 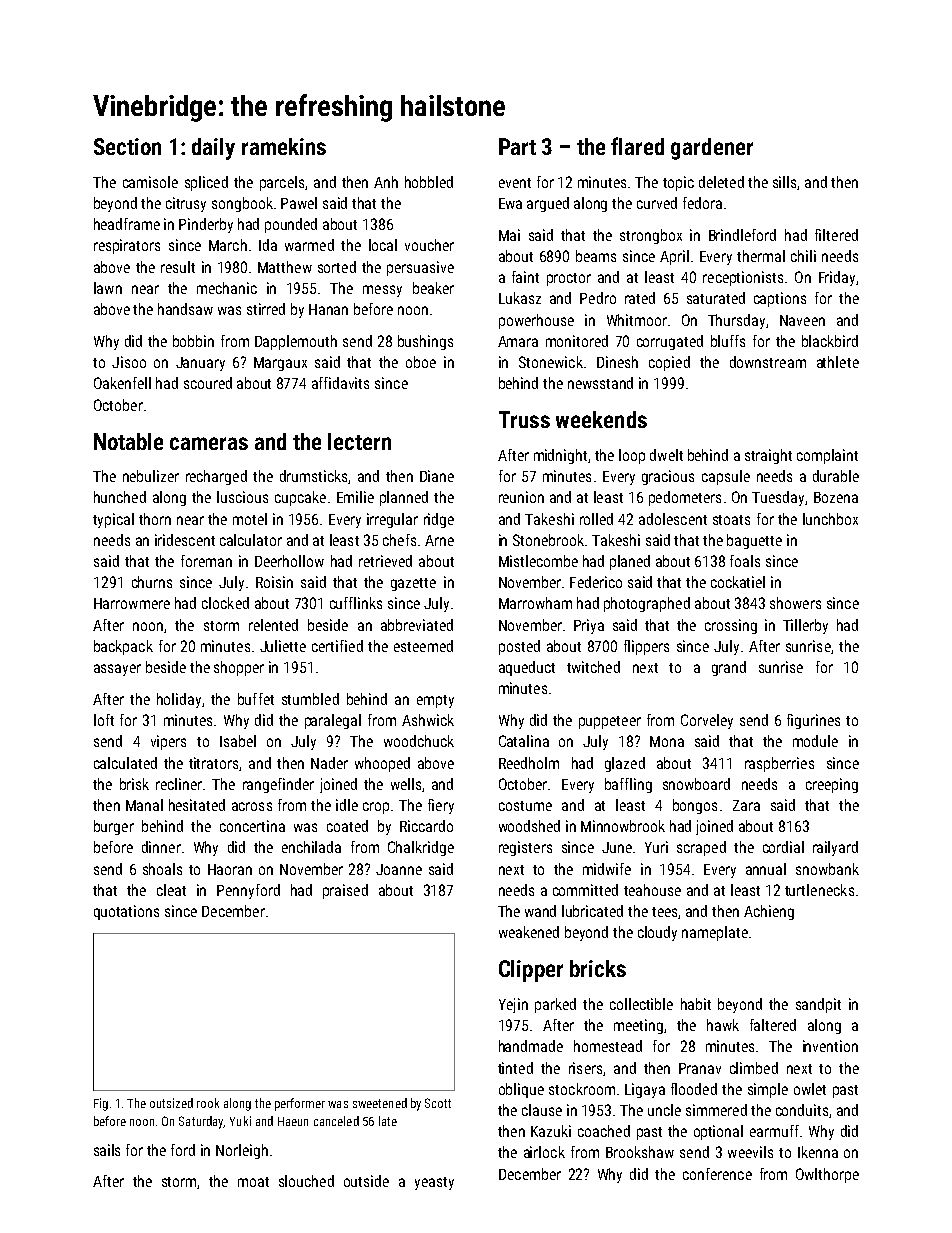 I want to click on moat, so click(x=253, y=1182).
